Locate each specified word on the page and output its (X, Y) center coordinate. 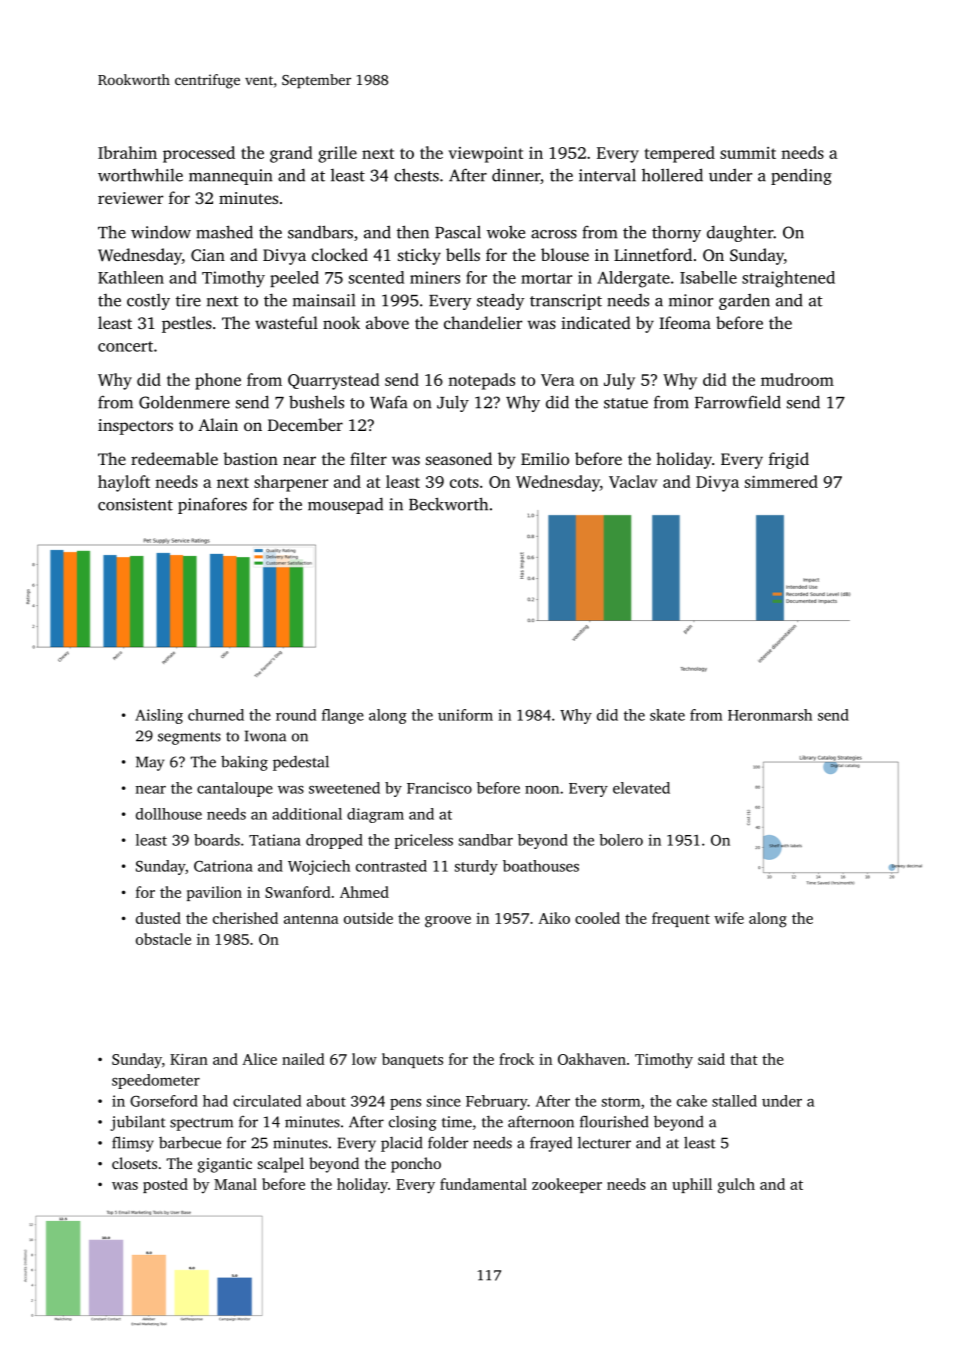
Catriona (223, 866)
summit (748, 153)
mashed (224, 232)
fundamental (483, 1184)
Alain (218, 424)
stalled (734, 1101)
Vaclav (633, 481)
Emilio (545, 458)
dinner (516, 175)
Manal (235, 1184)
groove (448, 922)
